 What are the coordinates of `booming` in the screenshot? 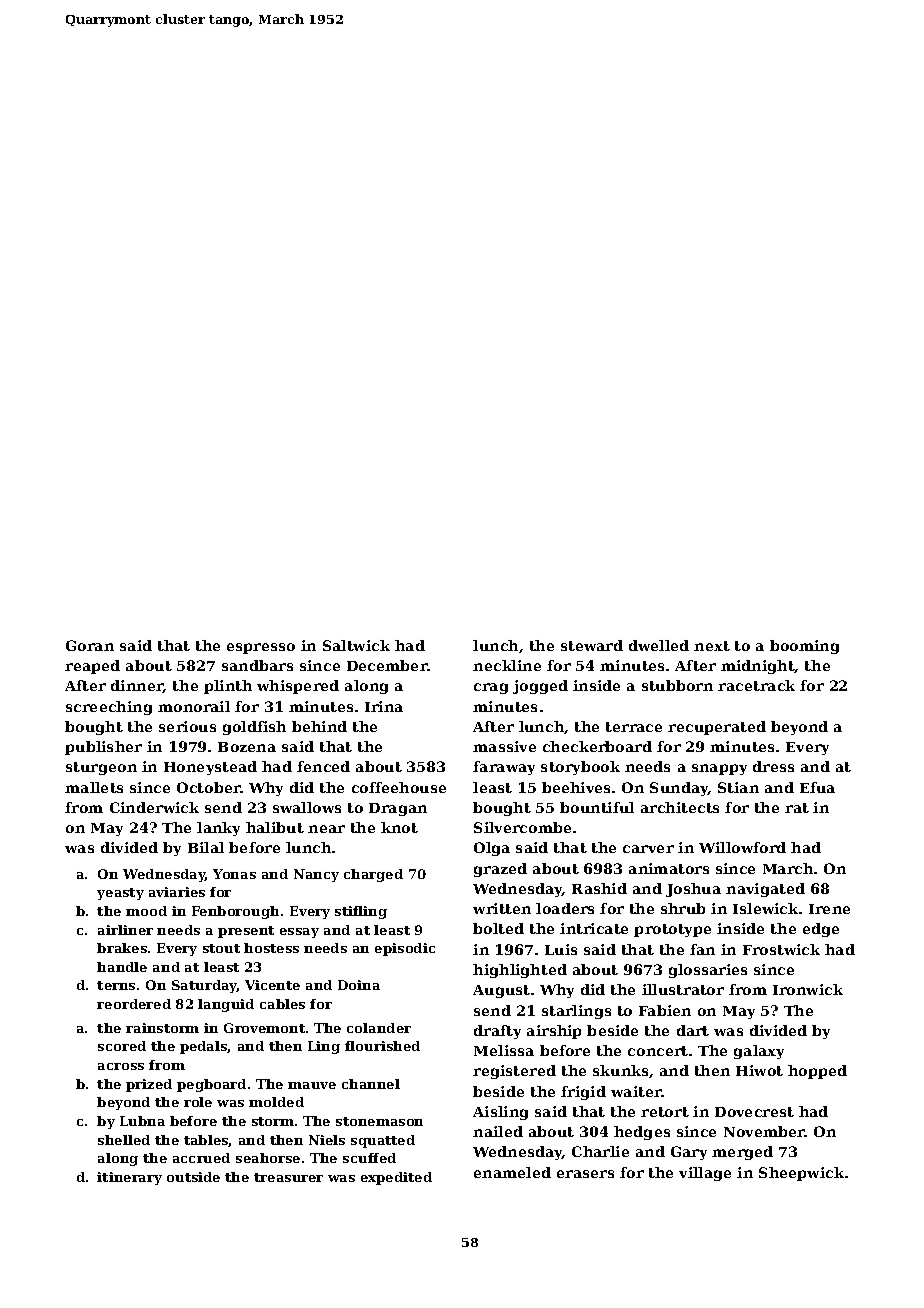 It's located at (804, 647).
